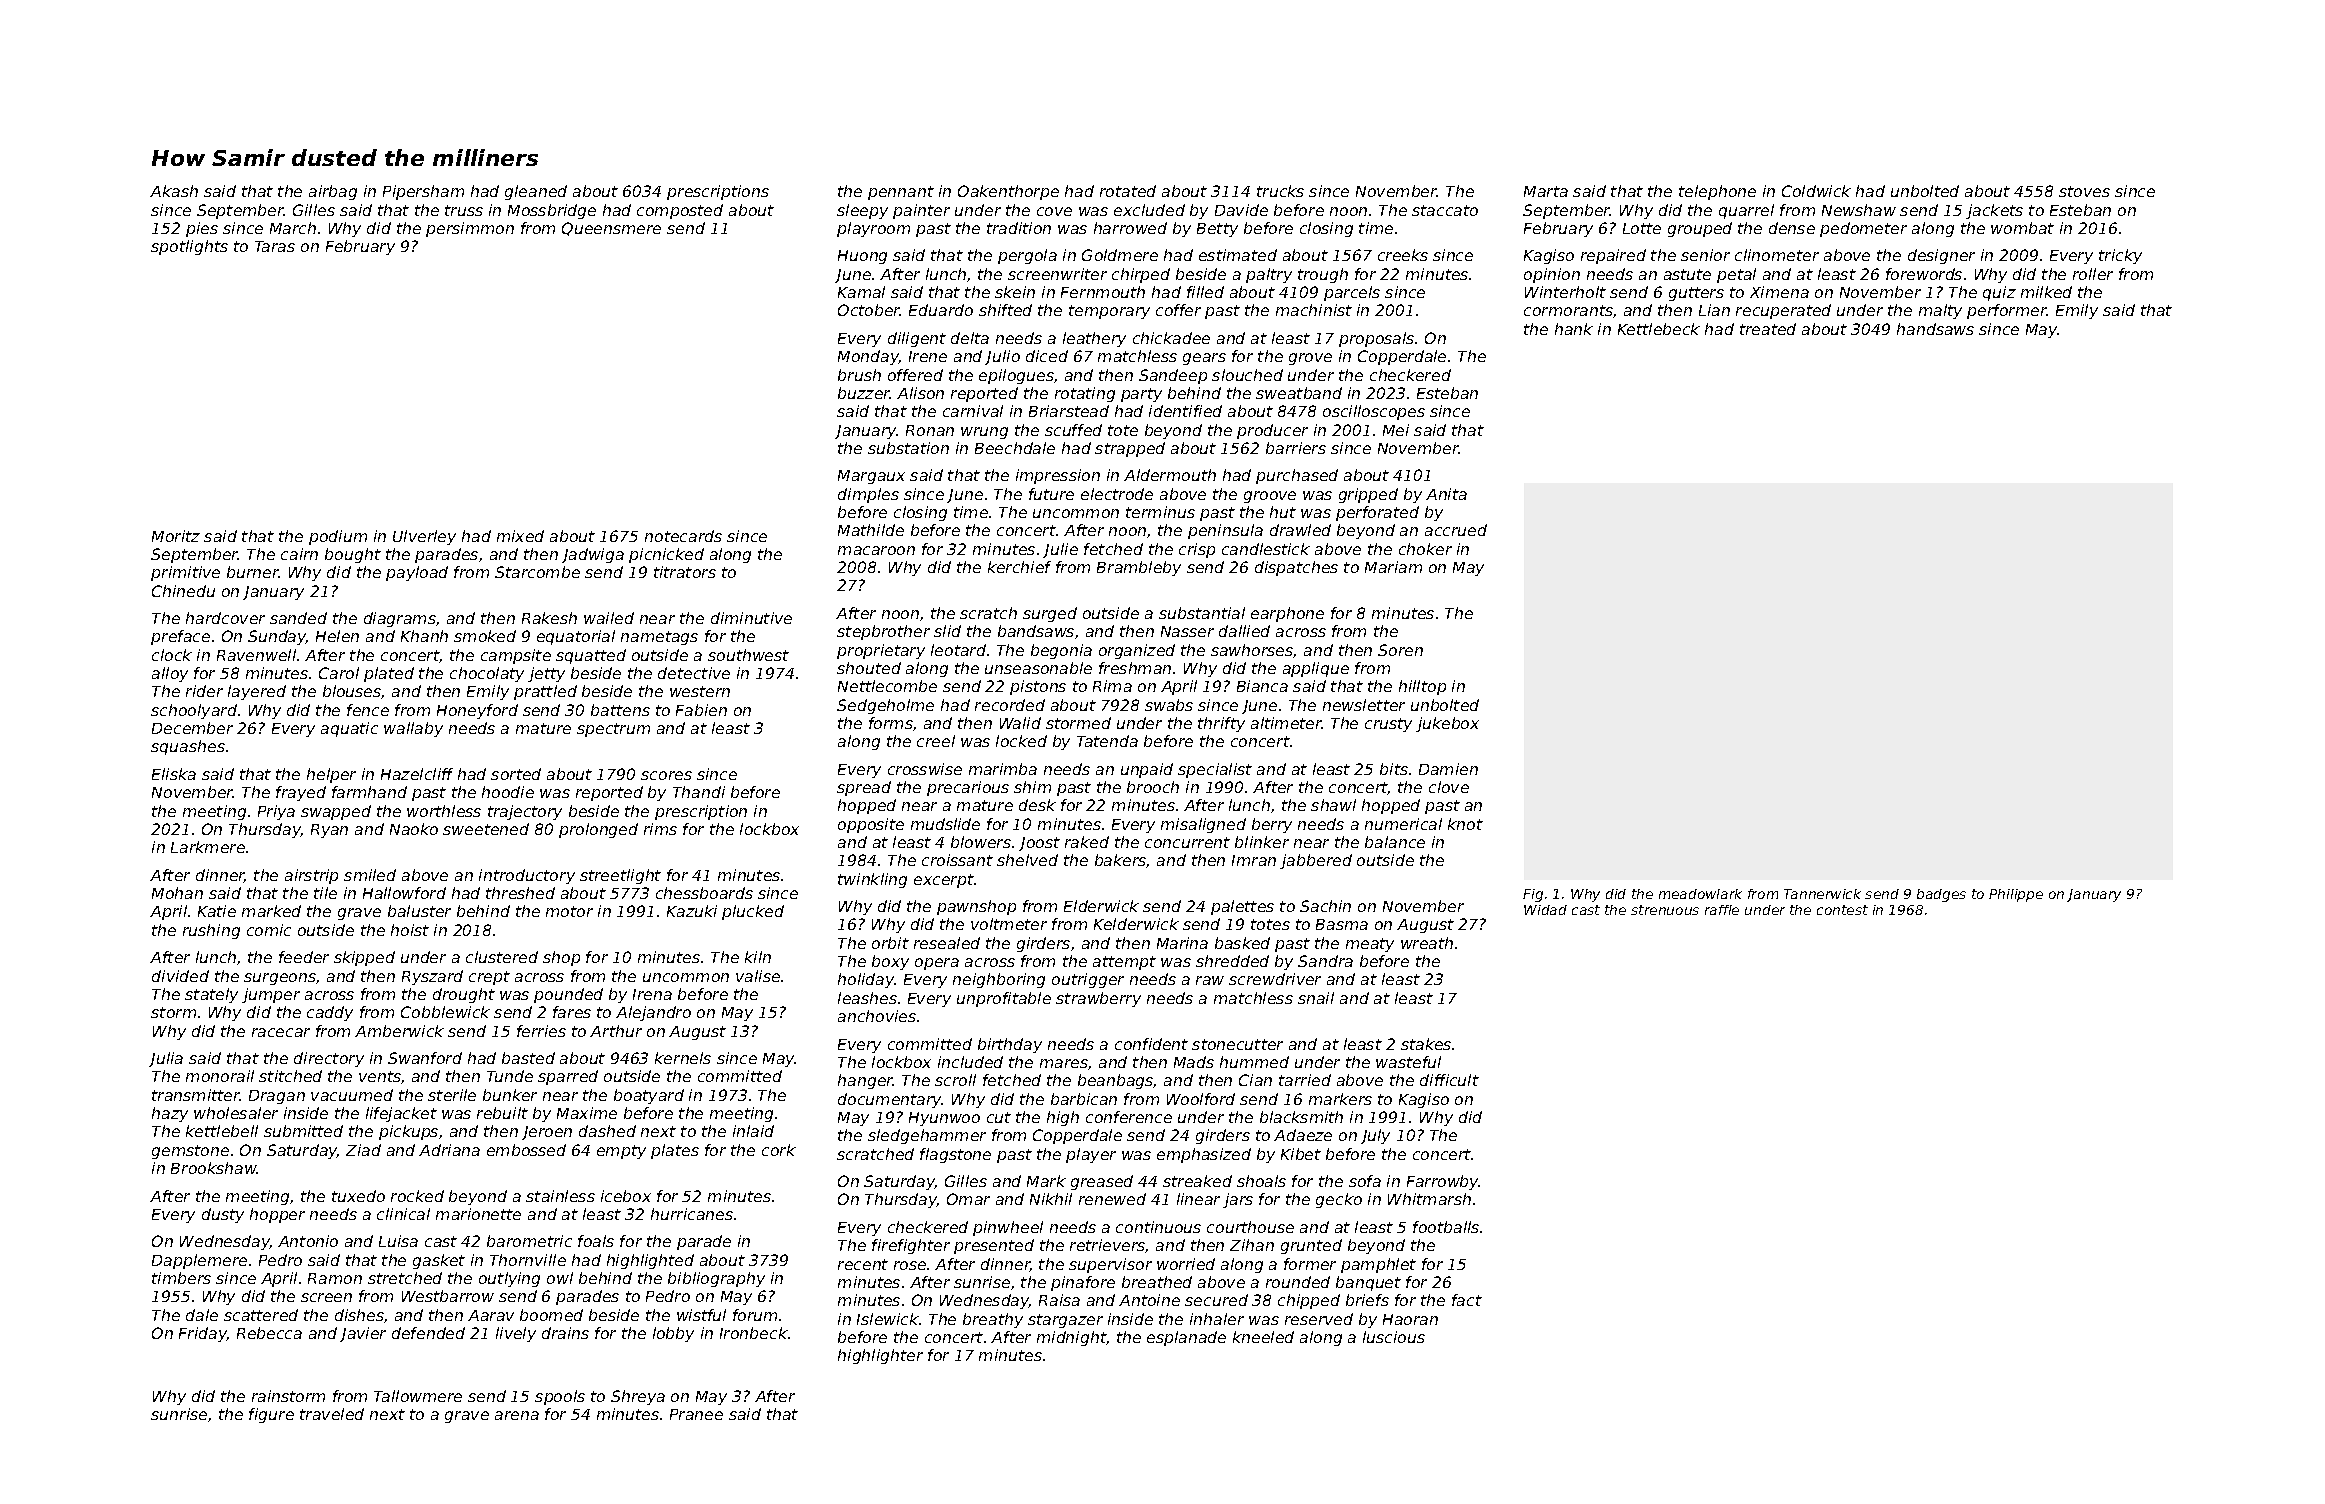 This document has height=1504, width=2325. Describe the element at coordinates (180, 976) in the document. I see `divided` at that location.
